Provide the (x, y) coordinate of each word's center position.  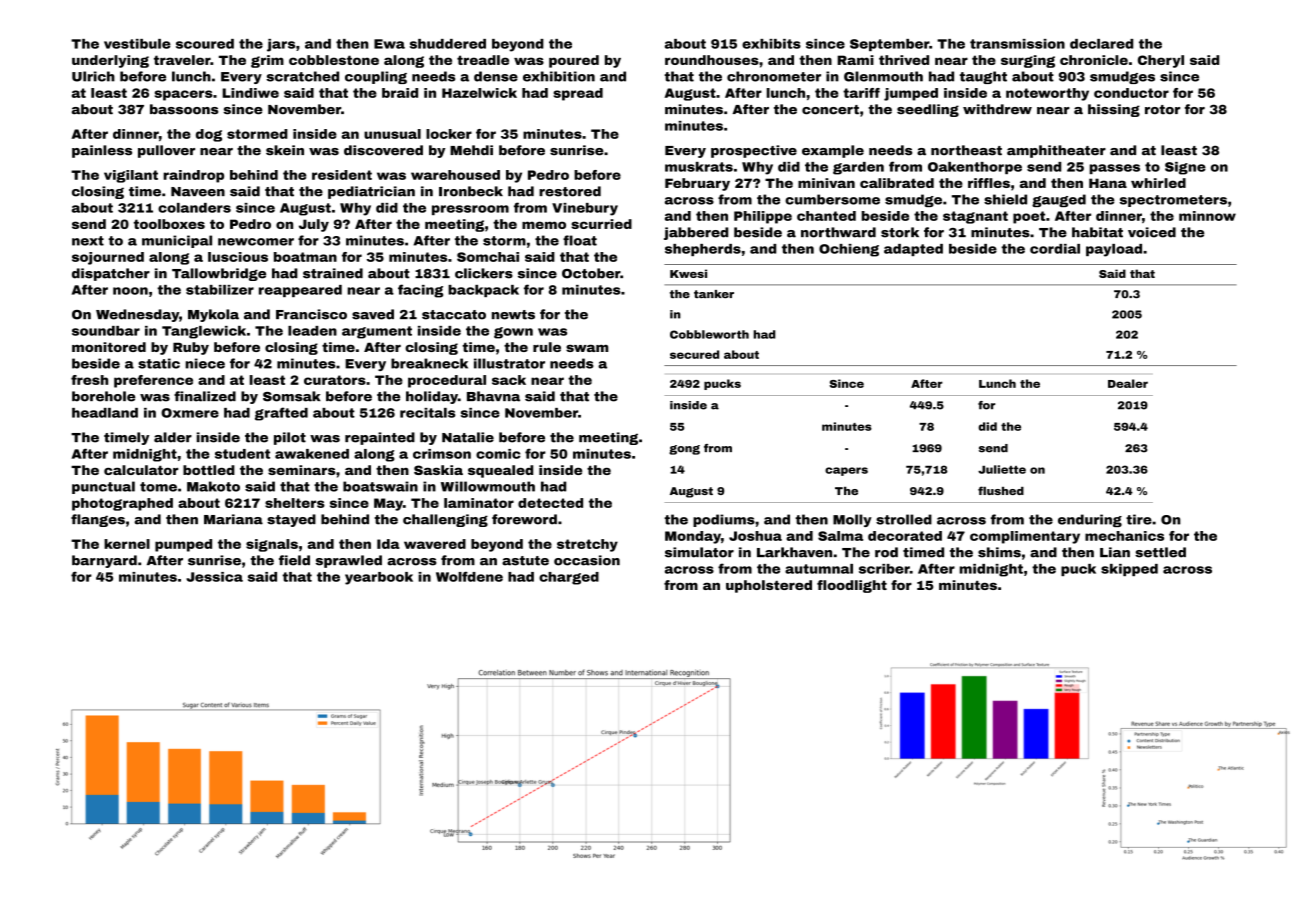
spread (578, 94)
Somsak (292, 396)
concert (830, 110)
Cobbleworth (709, 334)
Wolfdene (469, 576)
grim (267, 61)
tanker (714, 294)
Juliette (1002, 469)
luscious (238, 257)
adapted (913, 250)
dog (209, 135)
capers (846, 471)
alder (173, 437)
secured (694, 354)
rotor (1162, 110)
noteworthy (1047, 94)
